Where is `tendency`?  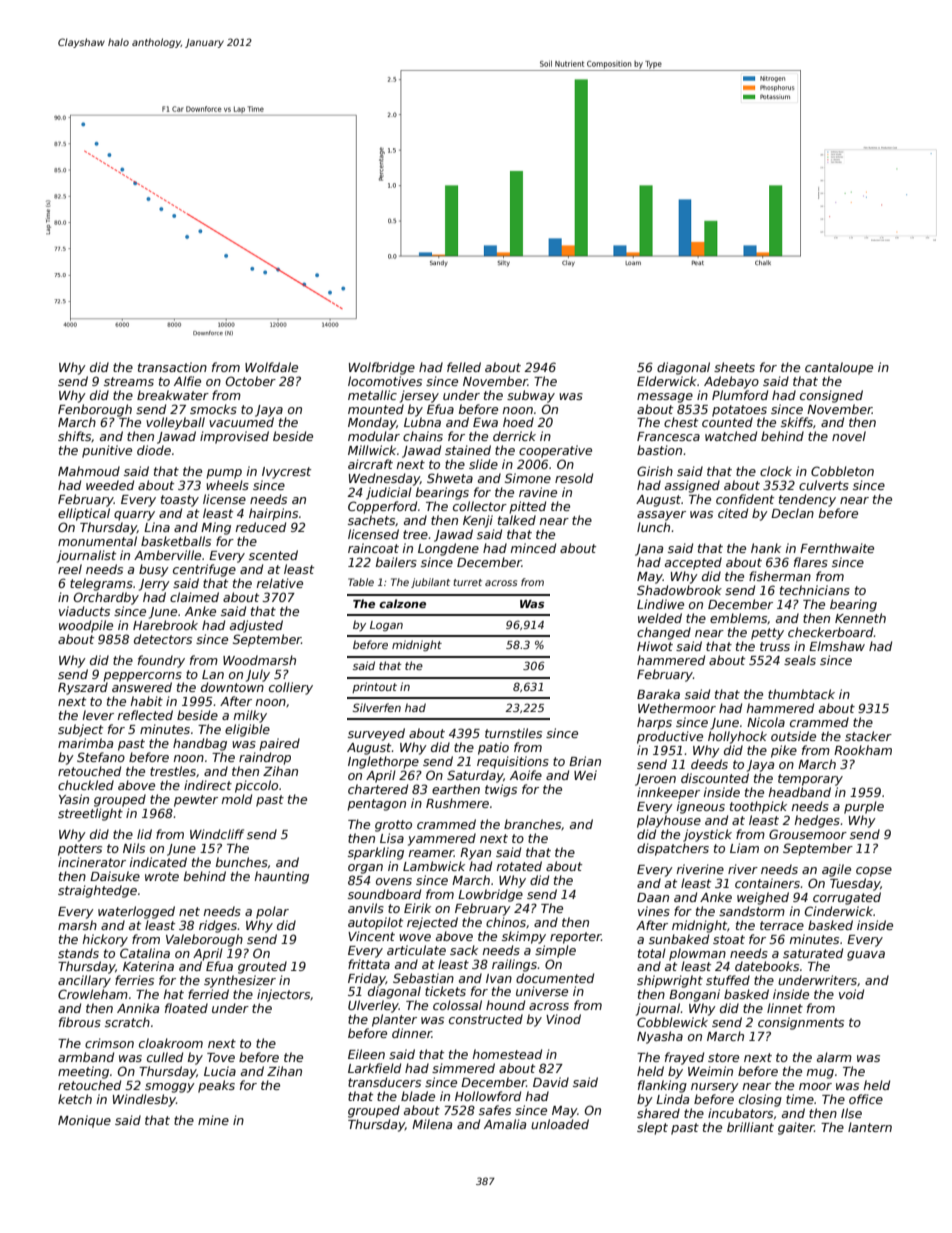
tendency is located at coordinates (807, 500).
